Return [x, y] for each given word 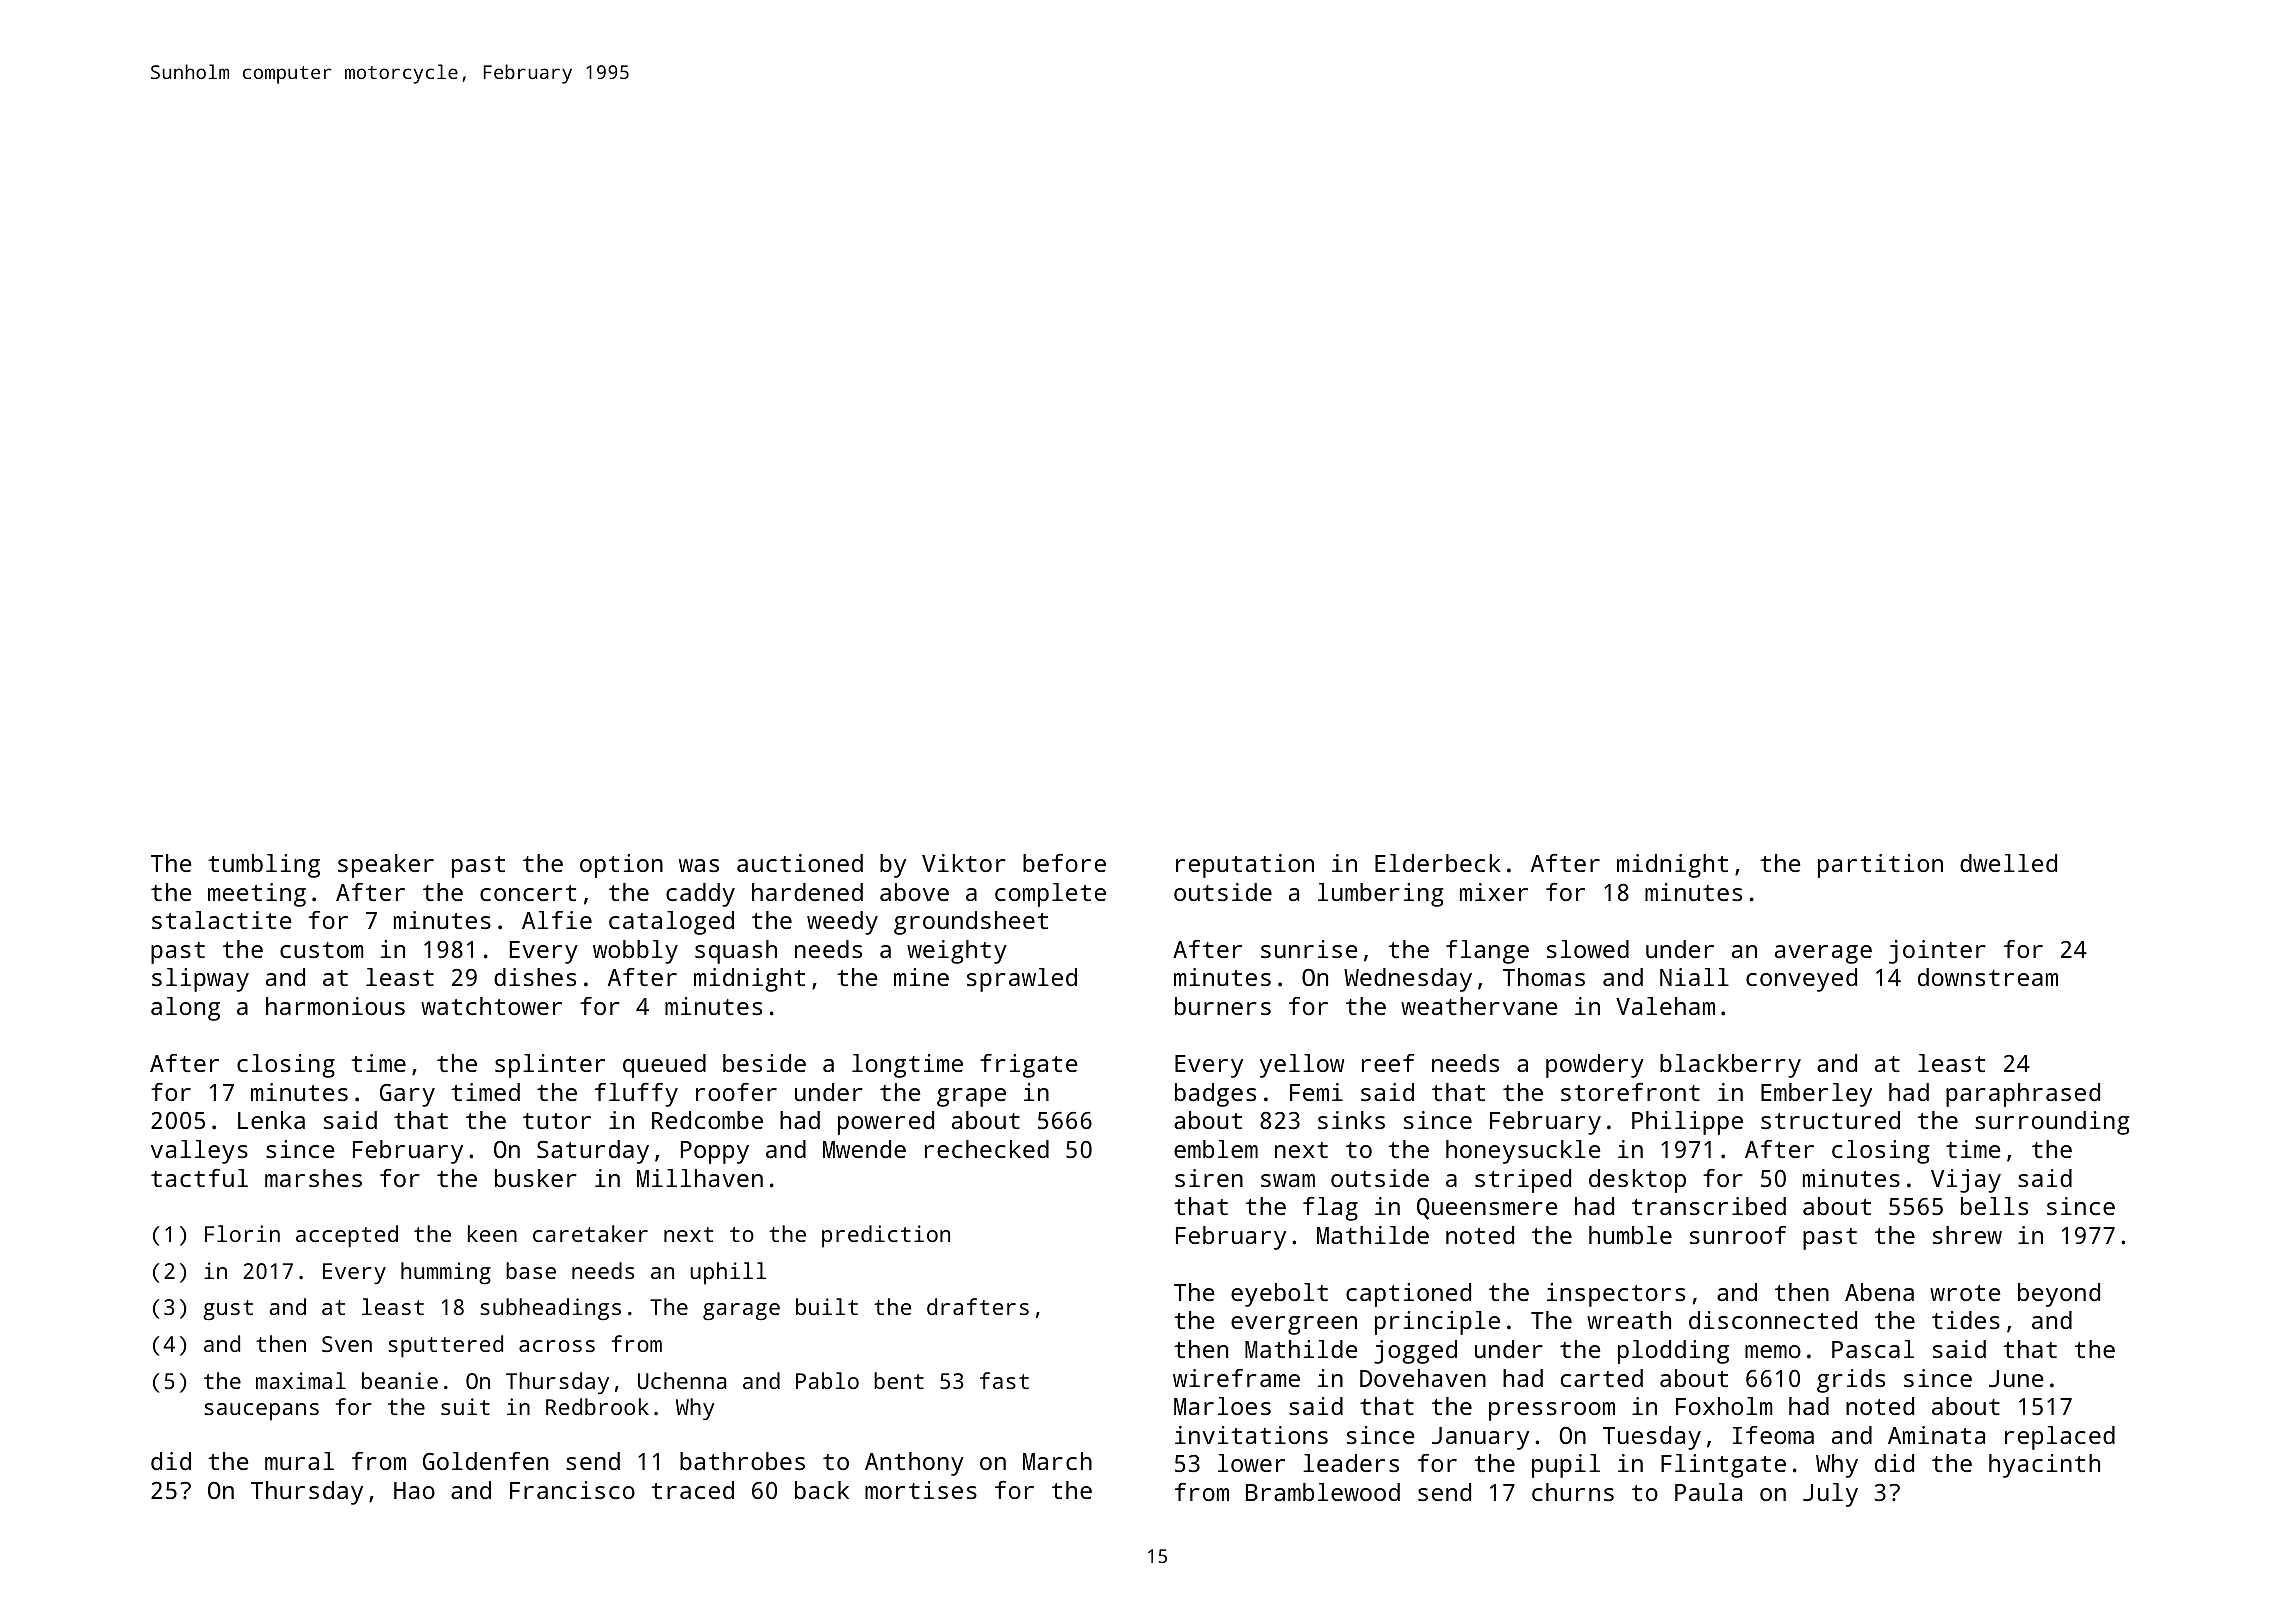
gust [228, 1310]
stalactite [222, 920]
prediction [886, 1236]
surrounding [2052, 1123]
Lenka [271, 1120]
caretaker [590, 1233]
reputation [1245, 866]
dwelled [2008, 863]
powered [886, 1123]
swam [1288, 1180]
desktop [1637, 1181]
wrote [1965, 1293]
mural [299, 1461]
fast [1004, 1380]
